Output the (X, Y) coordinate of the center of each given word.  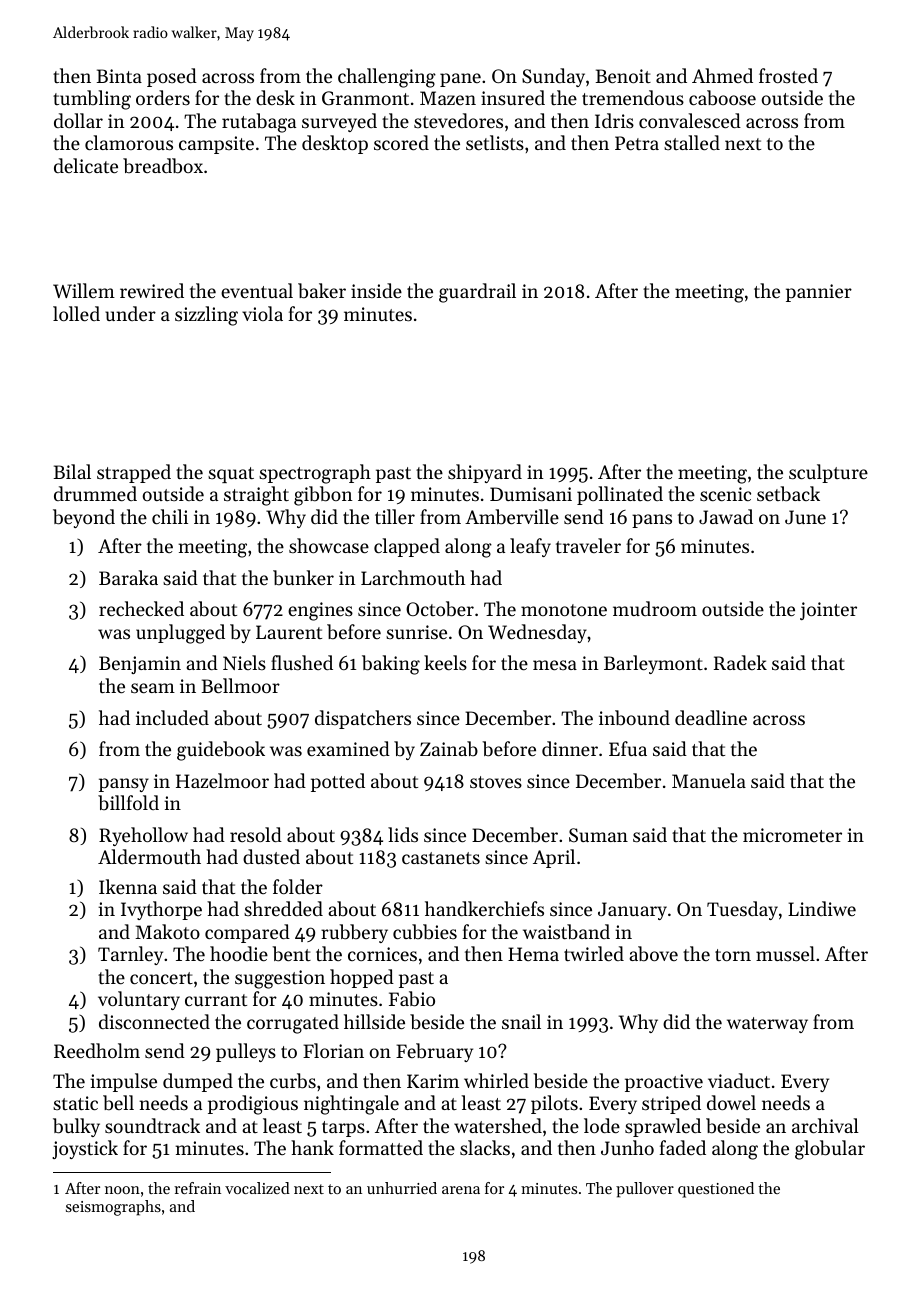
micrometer (792, 835)
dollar (78, 120)
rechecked (141, 608)
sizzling (206, 316)
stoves (496, 782)
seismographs (113, 1208)
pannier (819, 293)
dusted (271, 856)
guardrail (477, 293)
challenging (387, 78)
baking (391, 665)
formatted (381, 1147)
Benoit (623, 76)
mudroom (655, 608)
